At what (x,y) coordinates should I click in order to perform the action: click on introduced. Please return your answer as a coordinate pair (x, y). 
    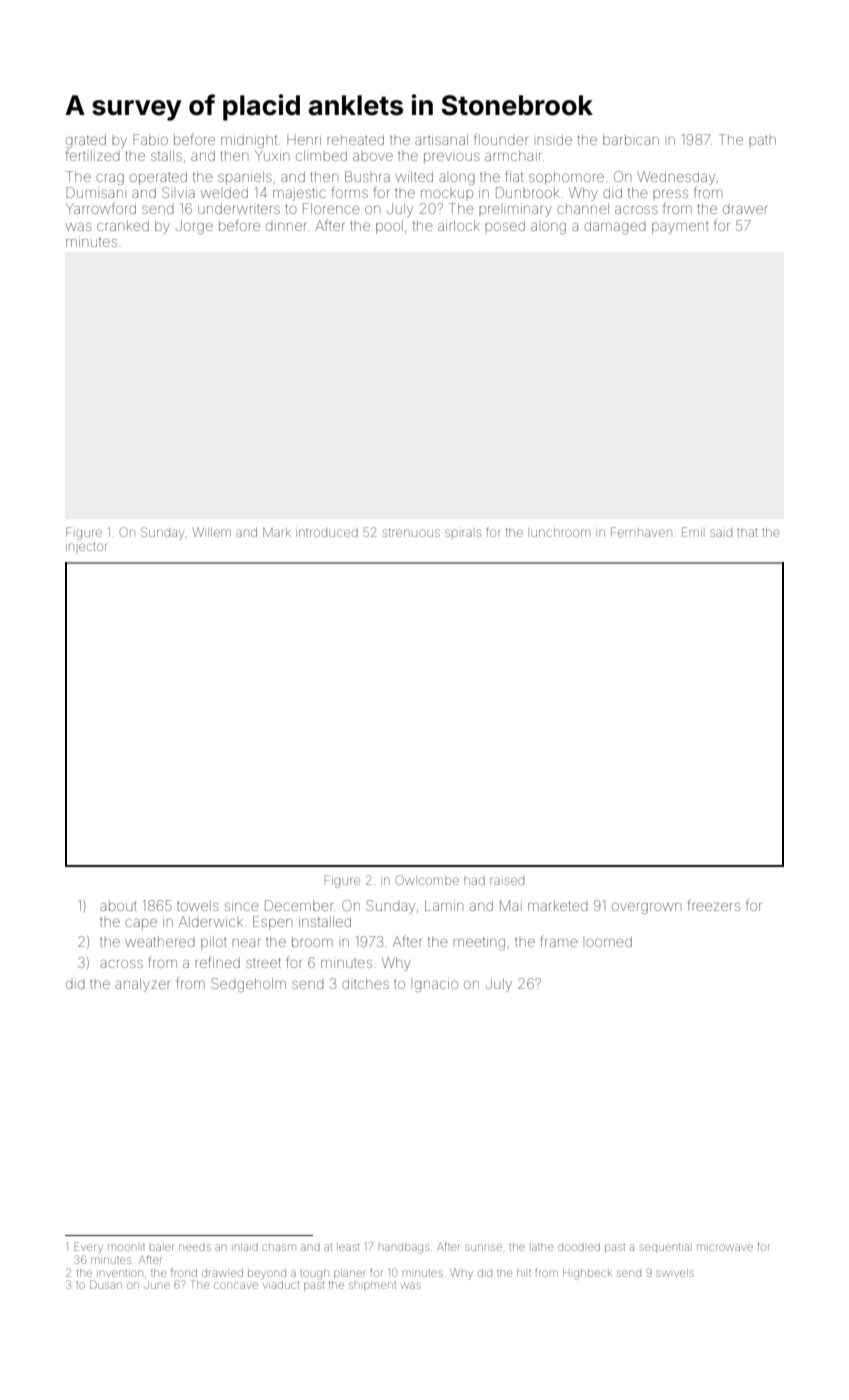
    Looking at the image, I should click on (328, 532).
